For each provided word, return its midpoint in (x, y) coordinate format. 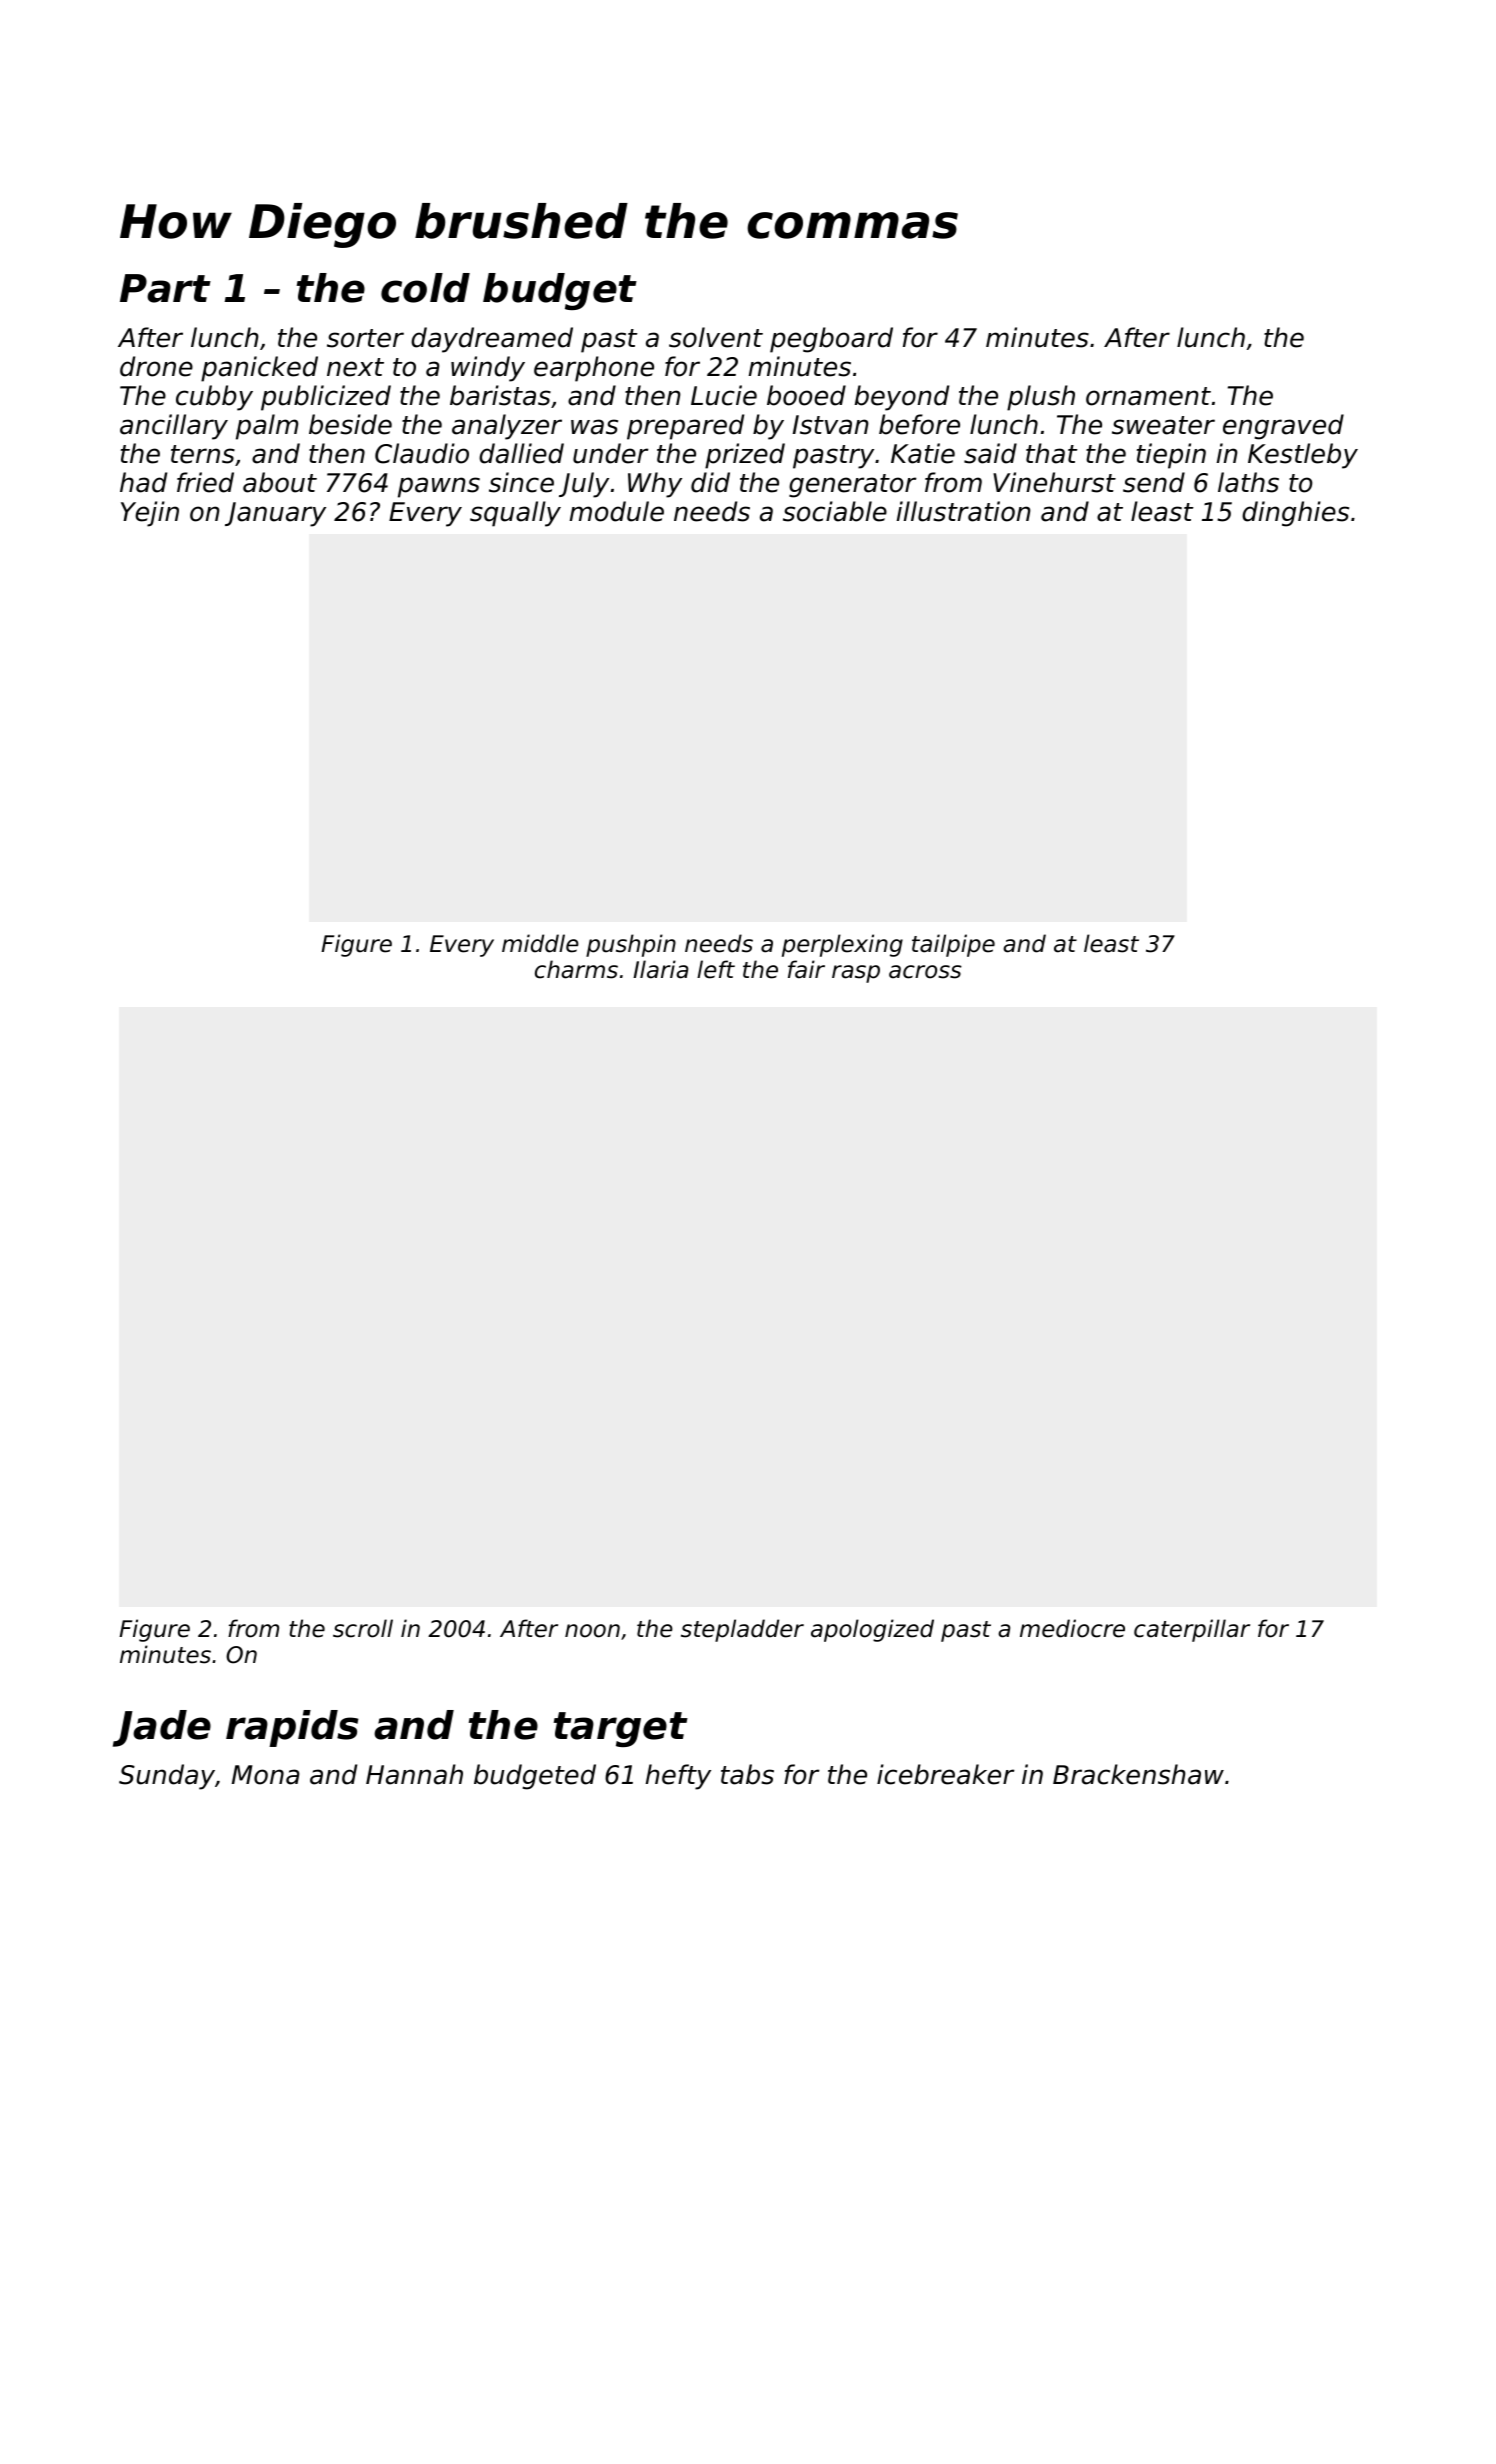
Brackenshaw (1138, 1774)
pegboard (831, 340)
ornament (1148, 396)
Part (165, 288)
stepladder (742, 1630)
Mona (265, 1775)
